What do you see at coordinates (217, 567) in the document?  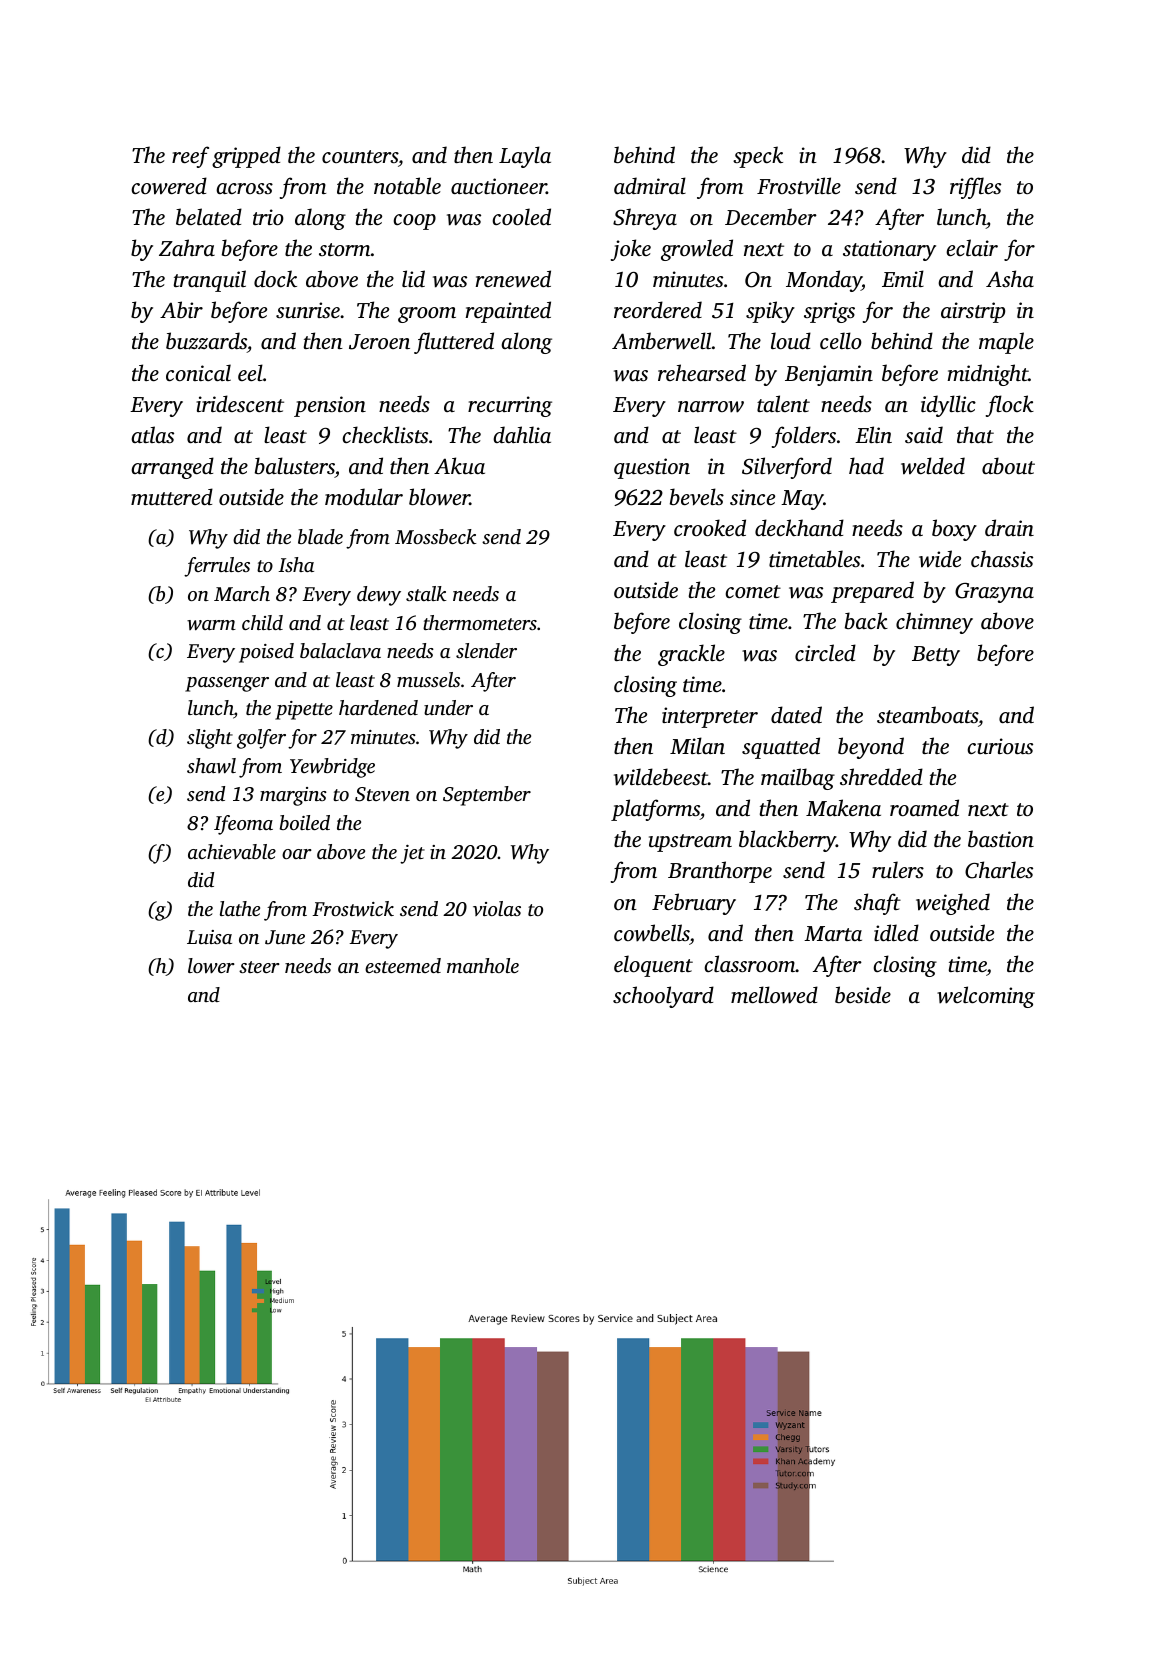 I see `ferrules` at bounding box center [217, 567].
